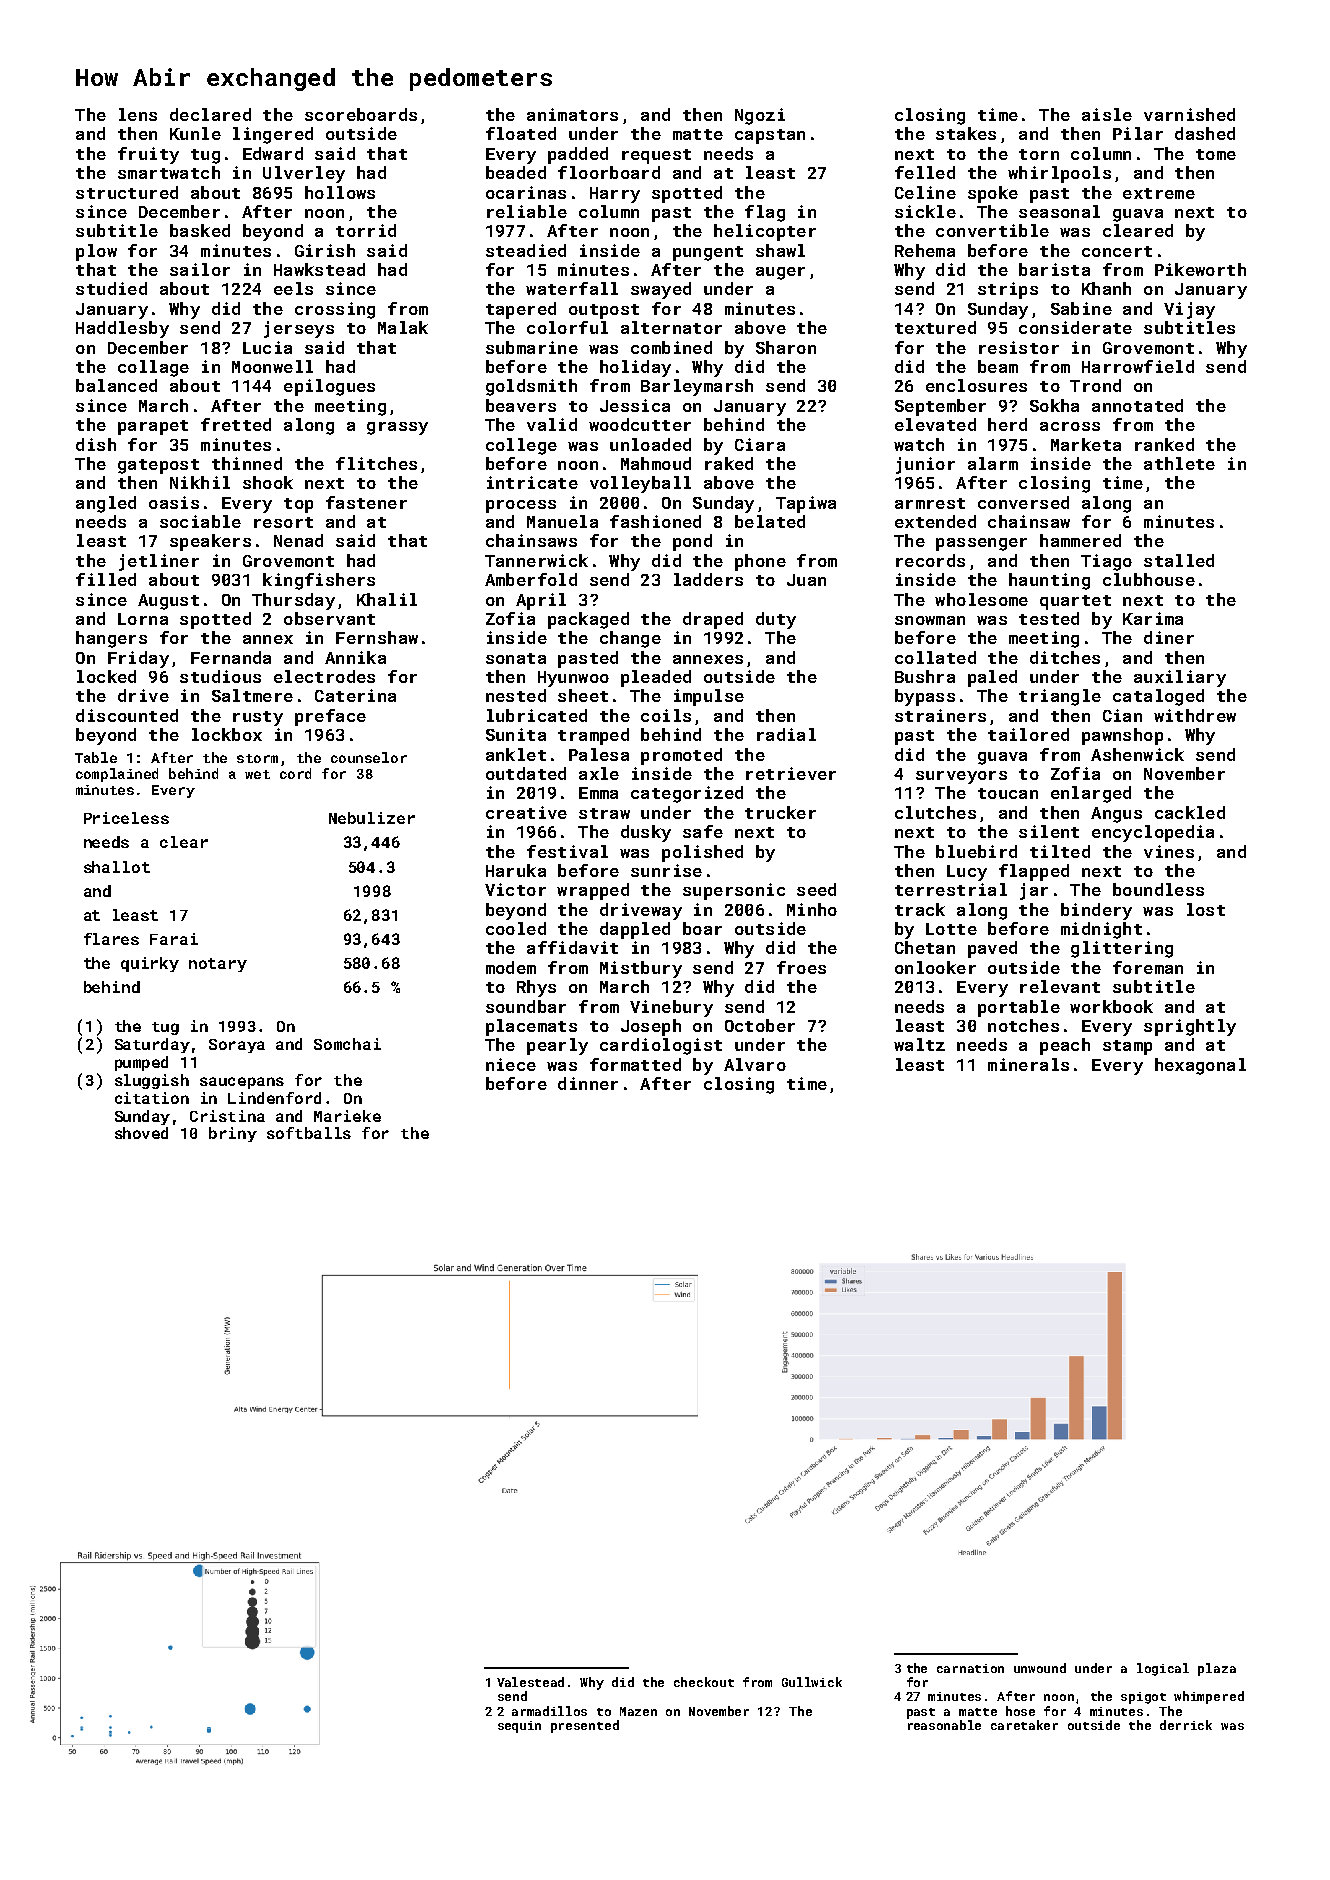 Image resolution: width=1330 pixels, height=1880 pixels. What do you see at coordinates (770, 136) in the screenshot?
I see `capstan` at bounding box center [770, 136].
